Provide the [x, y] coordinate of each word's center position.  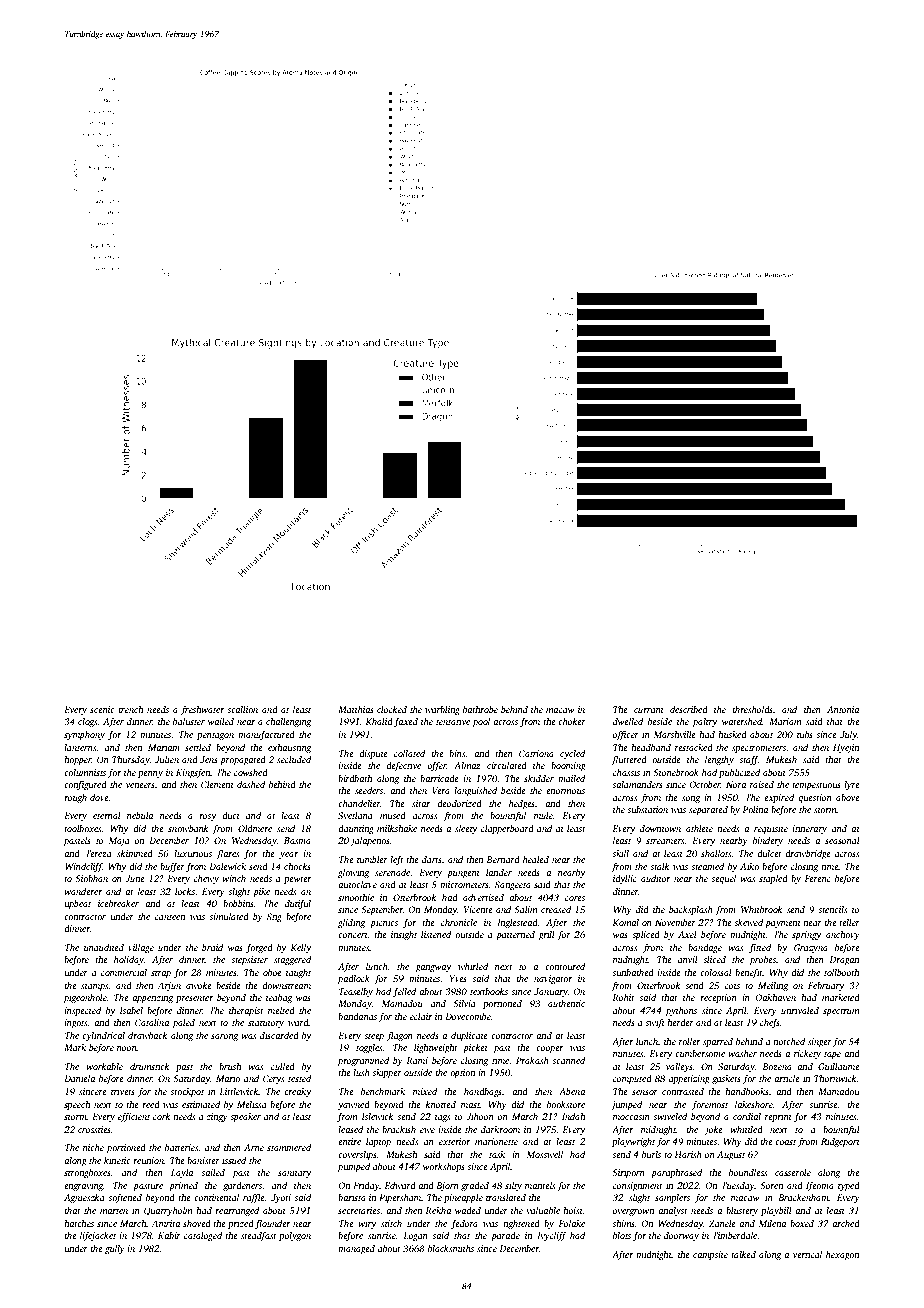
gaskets [726, 1079]
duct [231, 815]
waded [468, 1210]
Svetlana [355, 815]
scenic [102, 709]
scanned [568, 1060]
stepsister [249, 960]
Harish [688, 1154]
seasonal [842, 840]
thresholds [752, 709]
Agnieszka [84, 1198]
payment [783, 924]
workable [104, 1066]
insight [404, 935]
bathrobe [480, 709]
